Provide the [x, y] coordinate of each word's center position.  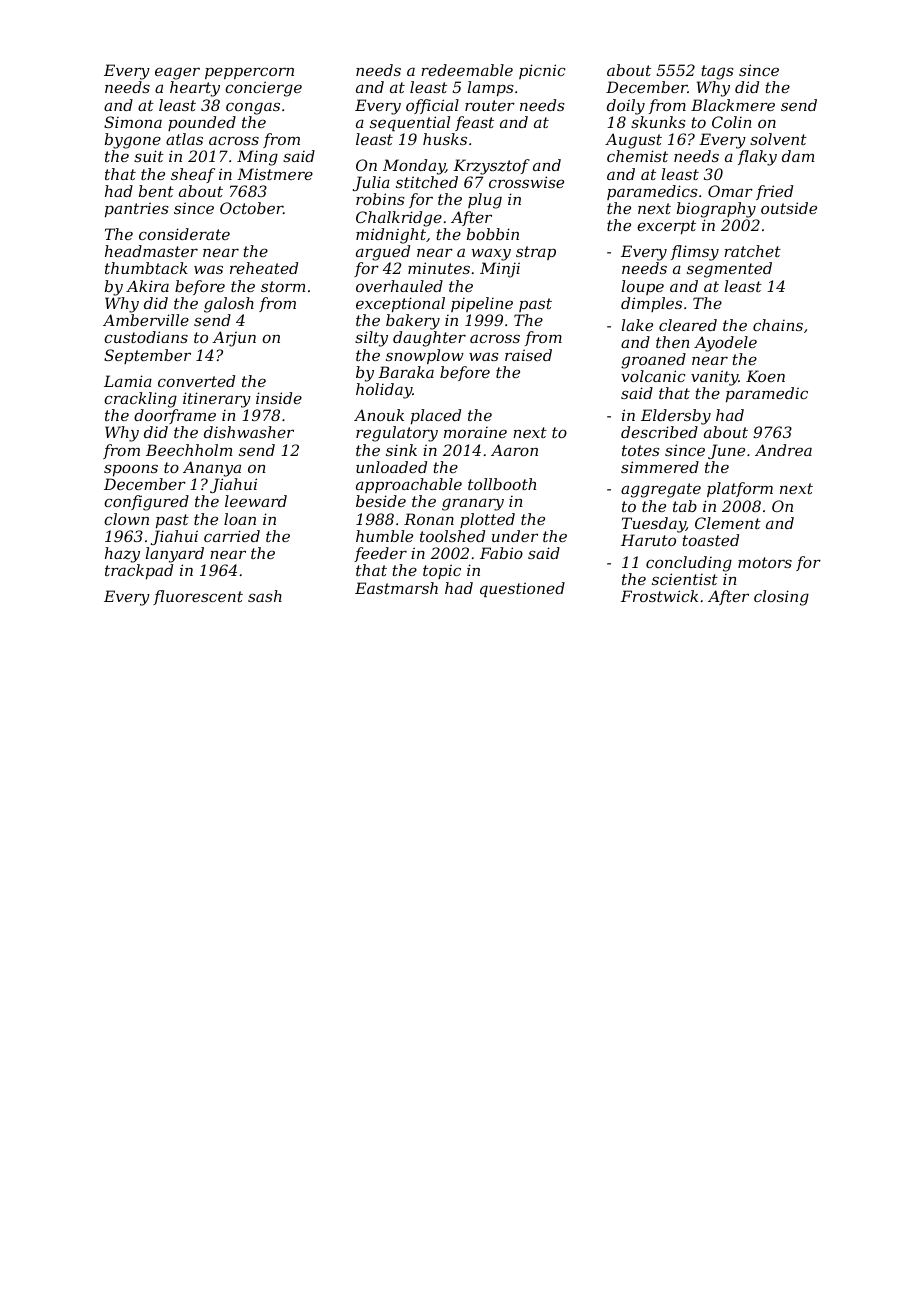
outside [789, 208]
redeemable [467, 70]
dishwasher [249, 432]
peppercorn [249, 73]
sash [265, 596]
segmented [729, 270]
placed [436, 416]
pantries [137, 209]
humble [384, 536]
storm [283, 286]
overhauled [399, 286]
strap [536, 253]
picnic [542, 71]
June [726, 451]
